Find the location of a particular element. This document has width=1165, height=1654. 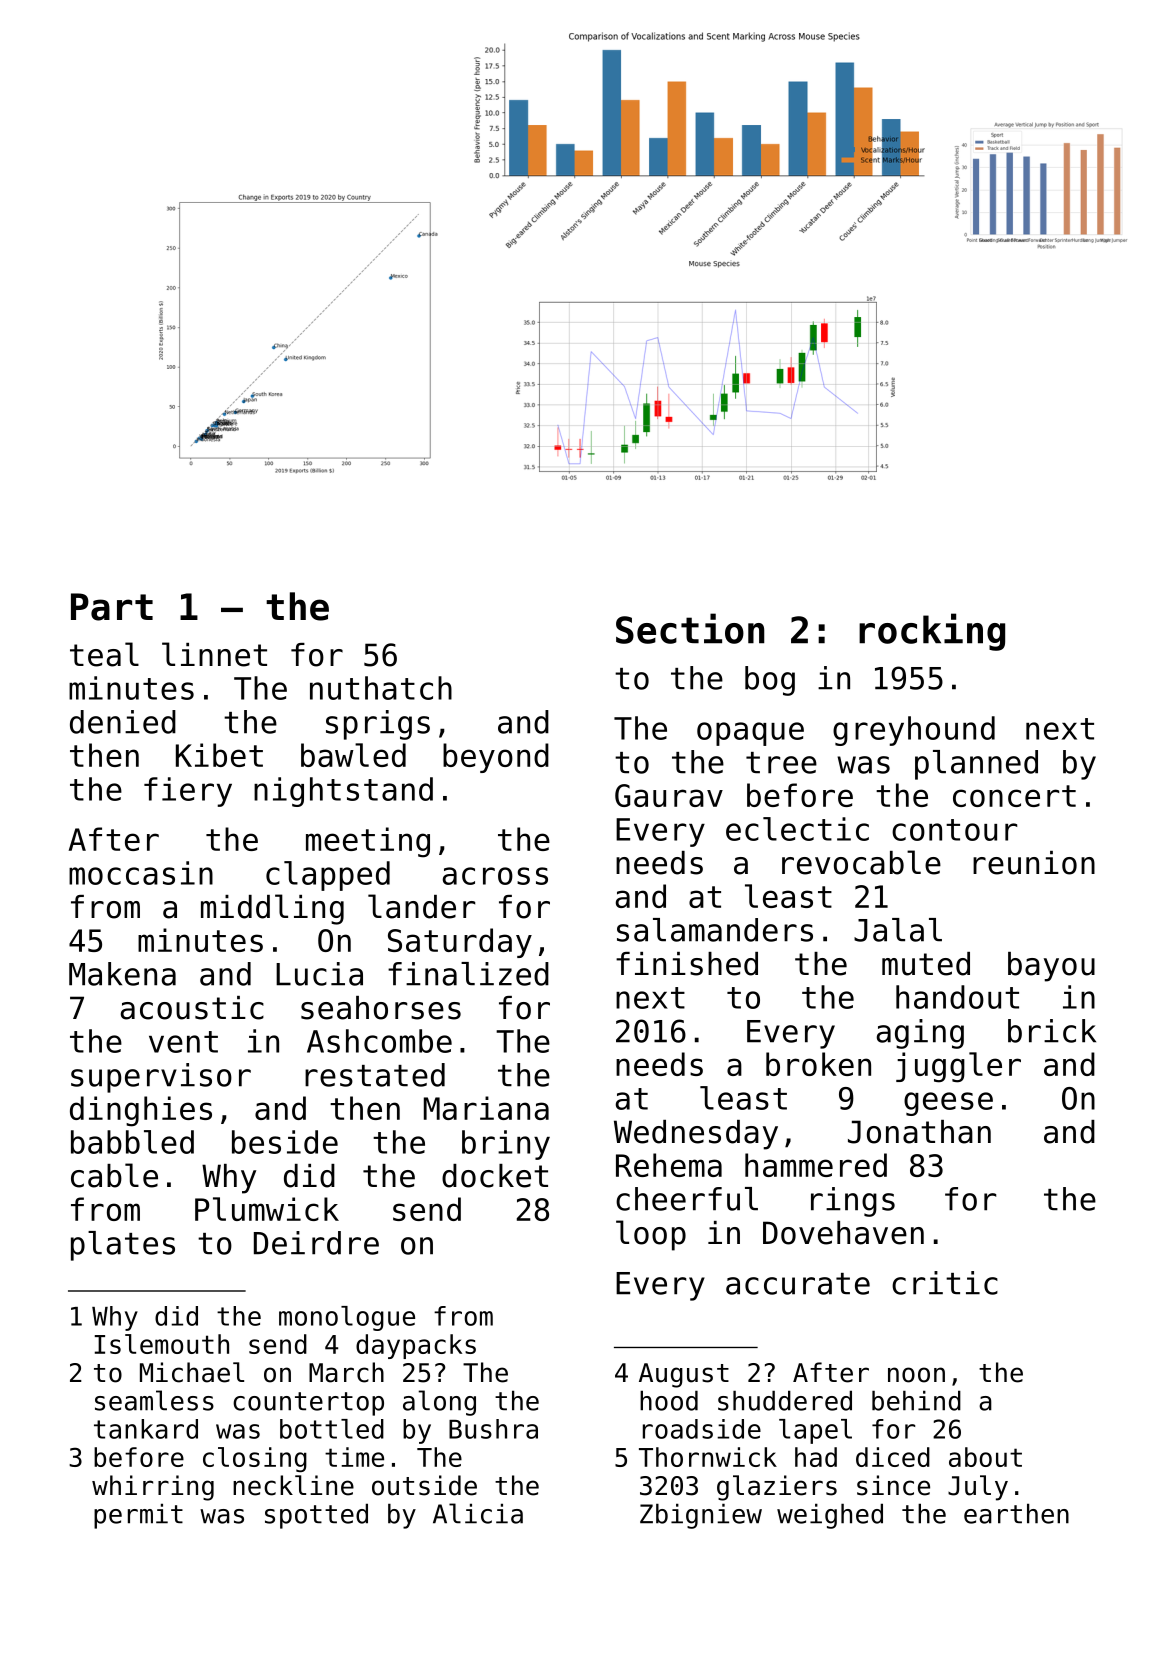

beyond is located at coordinates (496, 758).
